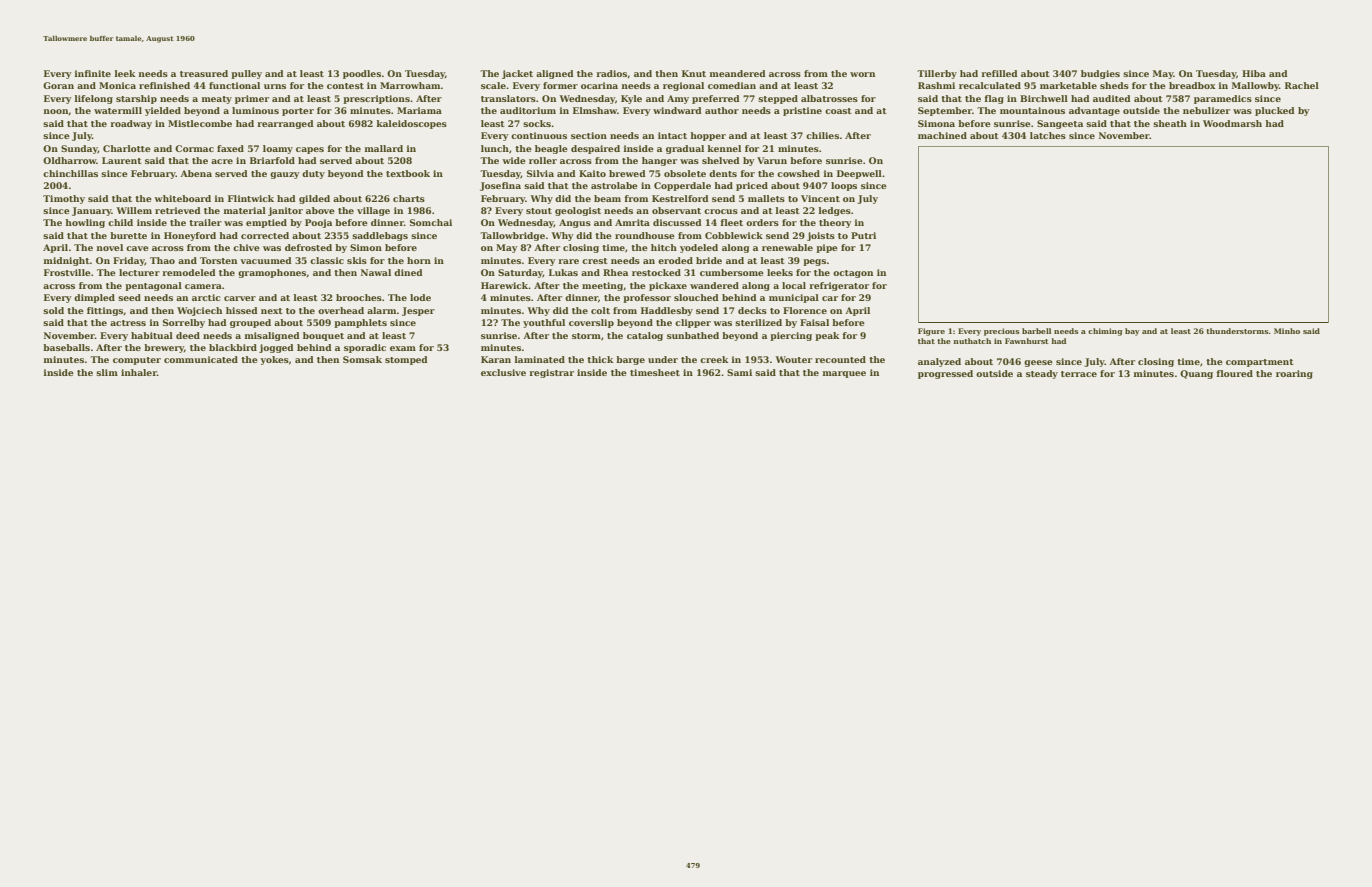 This page has width=1372, height=887. I want to click on baseballs, so click(66, 347).
